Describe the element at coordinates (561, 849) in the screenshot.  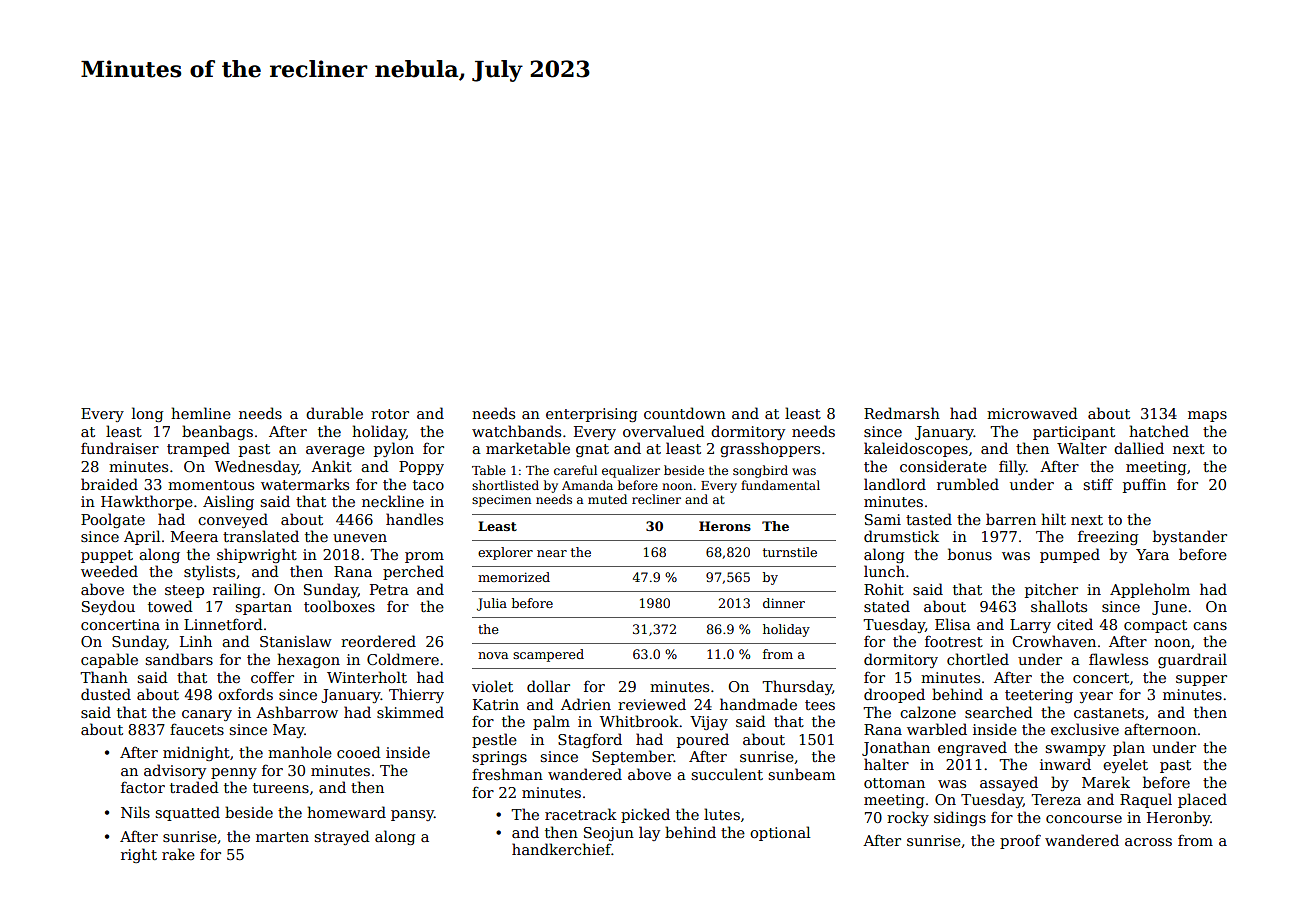
I see `handkerchief` at that location.
